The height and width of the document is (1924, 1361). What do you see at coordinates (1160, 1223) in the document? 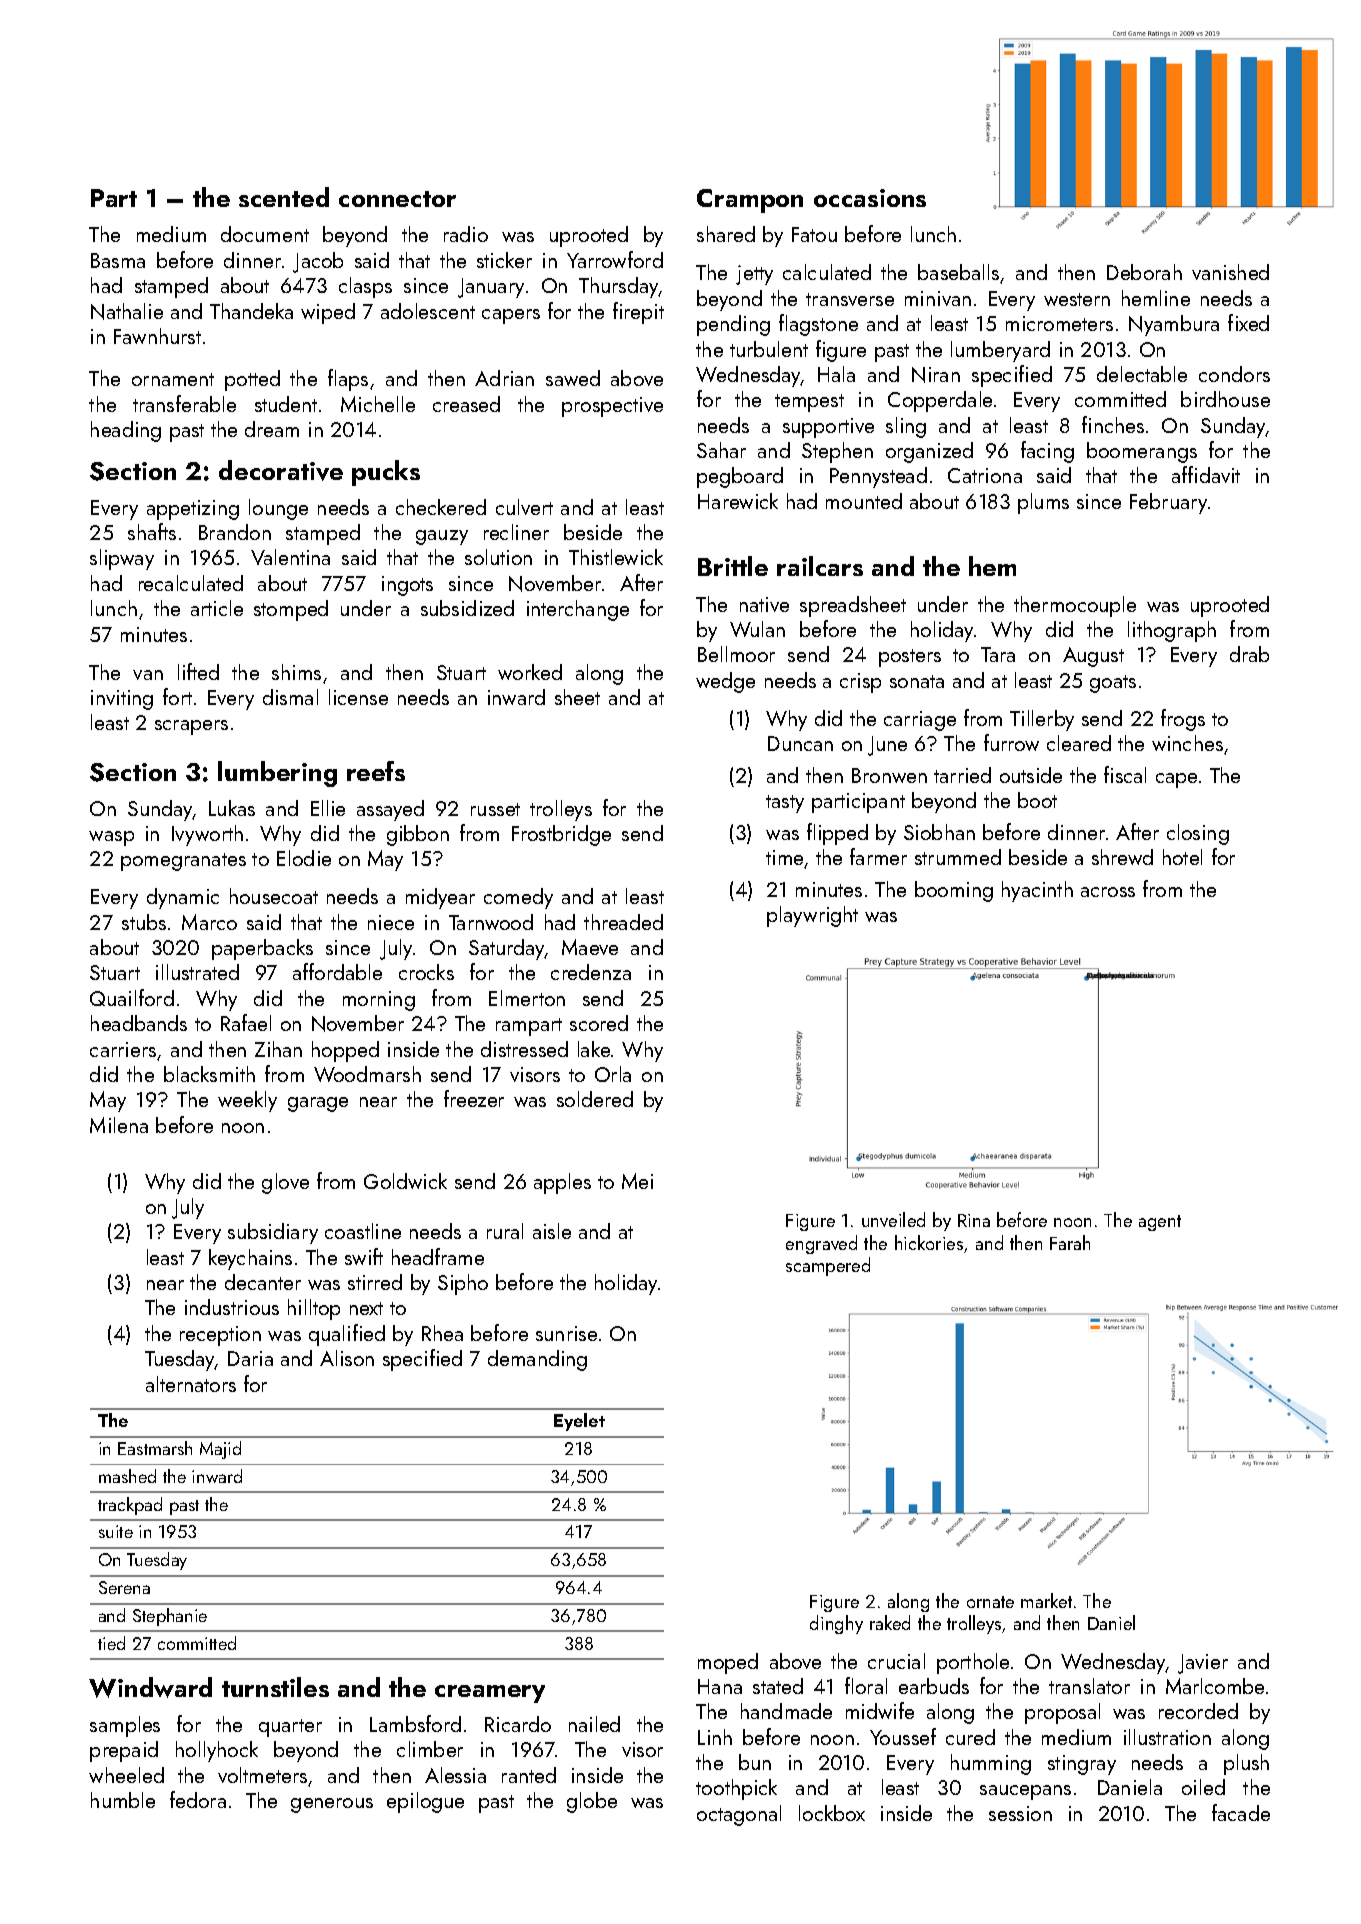
I see `agent` at bounding box center [1160, 1223].
